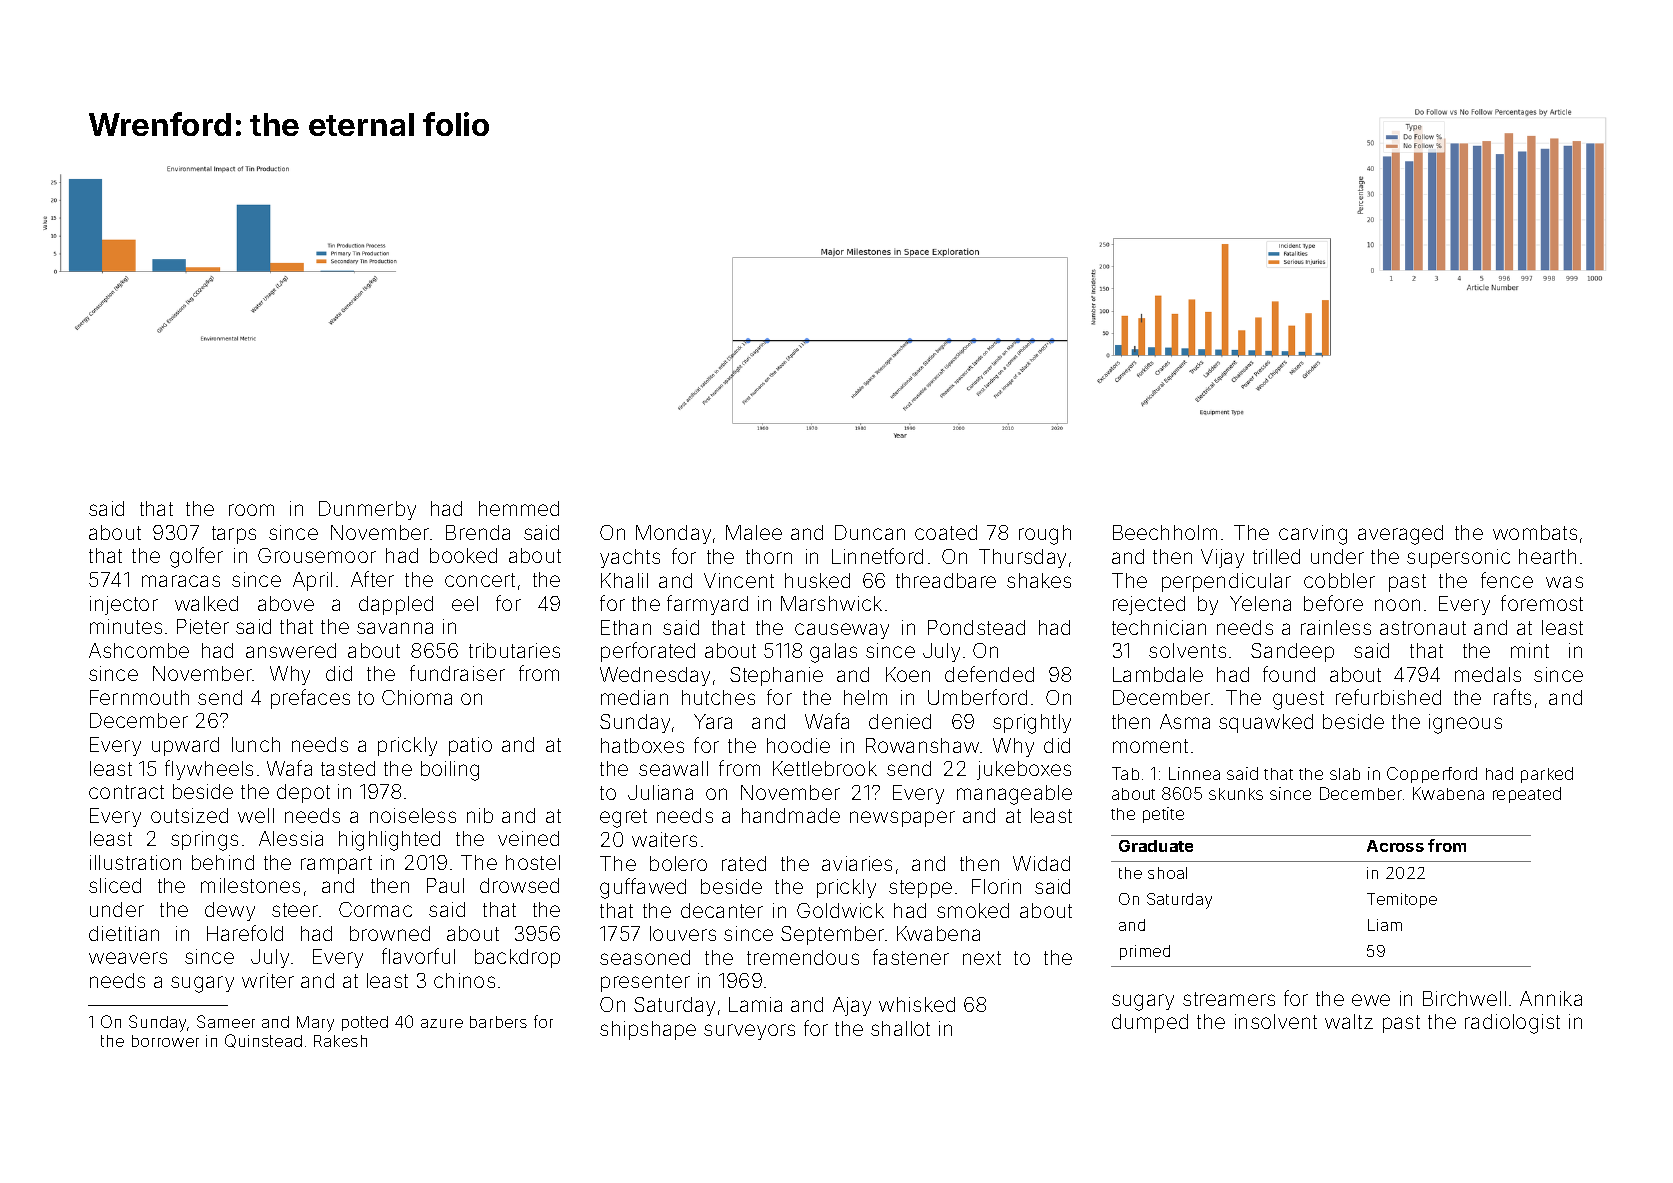  What do you see at coordinates (519, 508) in the screenshot?
I see `hemmed` at bounding box center [519, 508].
